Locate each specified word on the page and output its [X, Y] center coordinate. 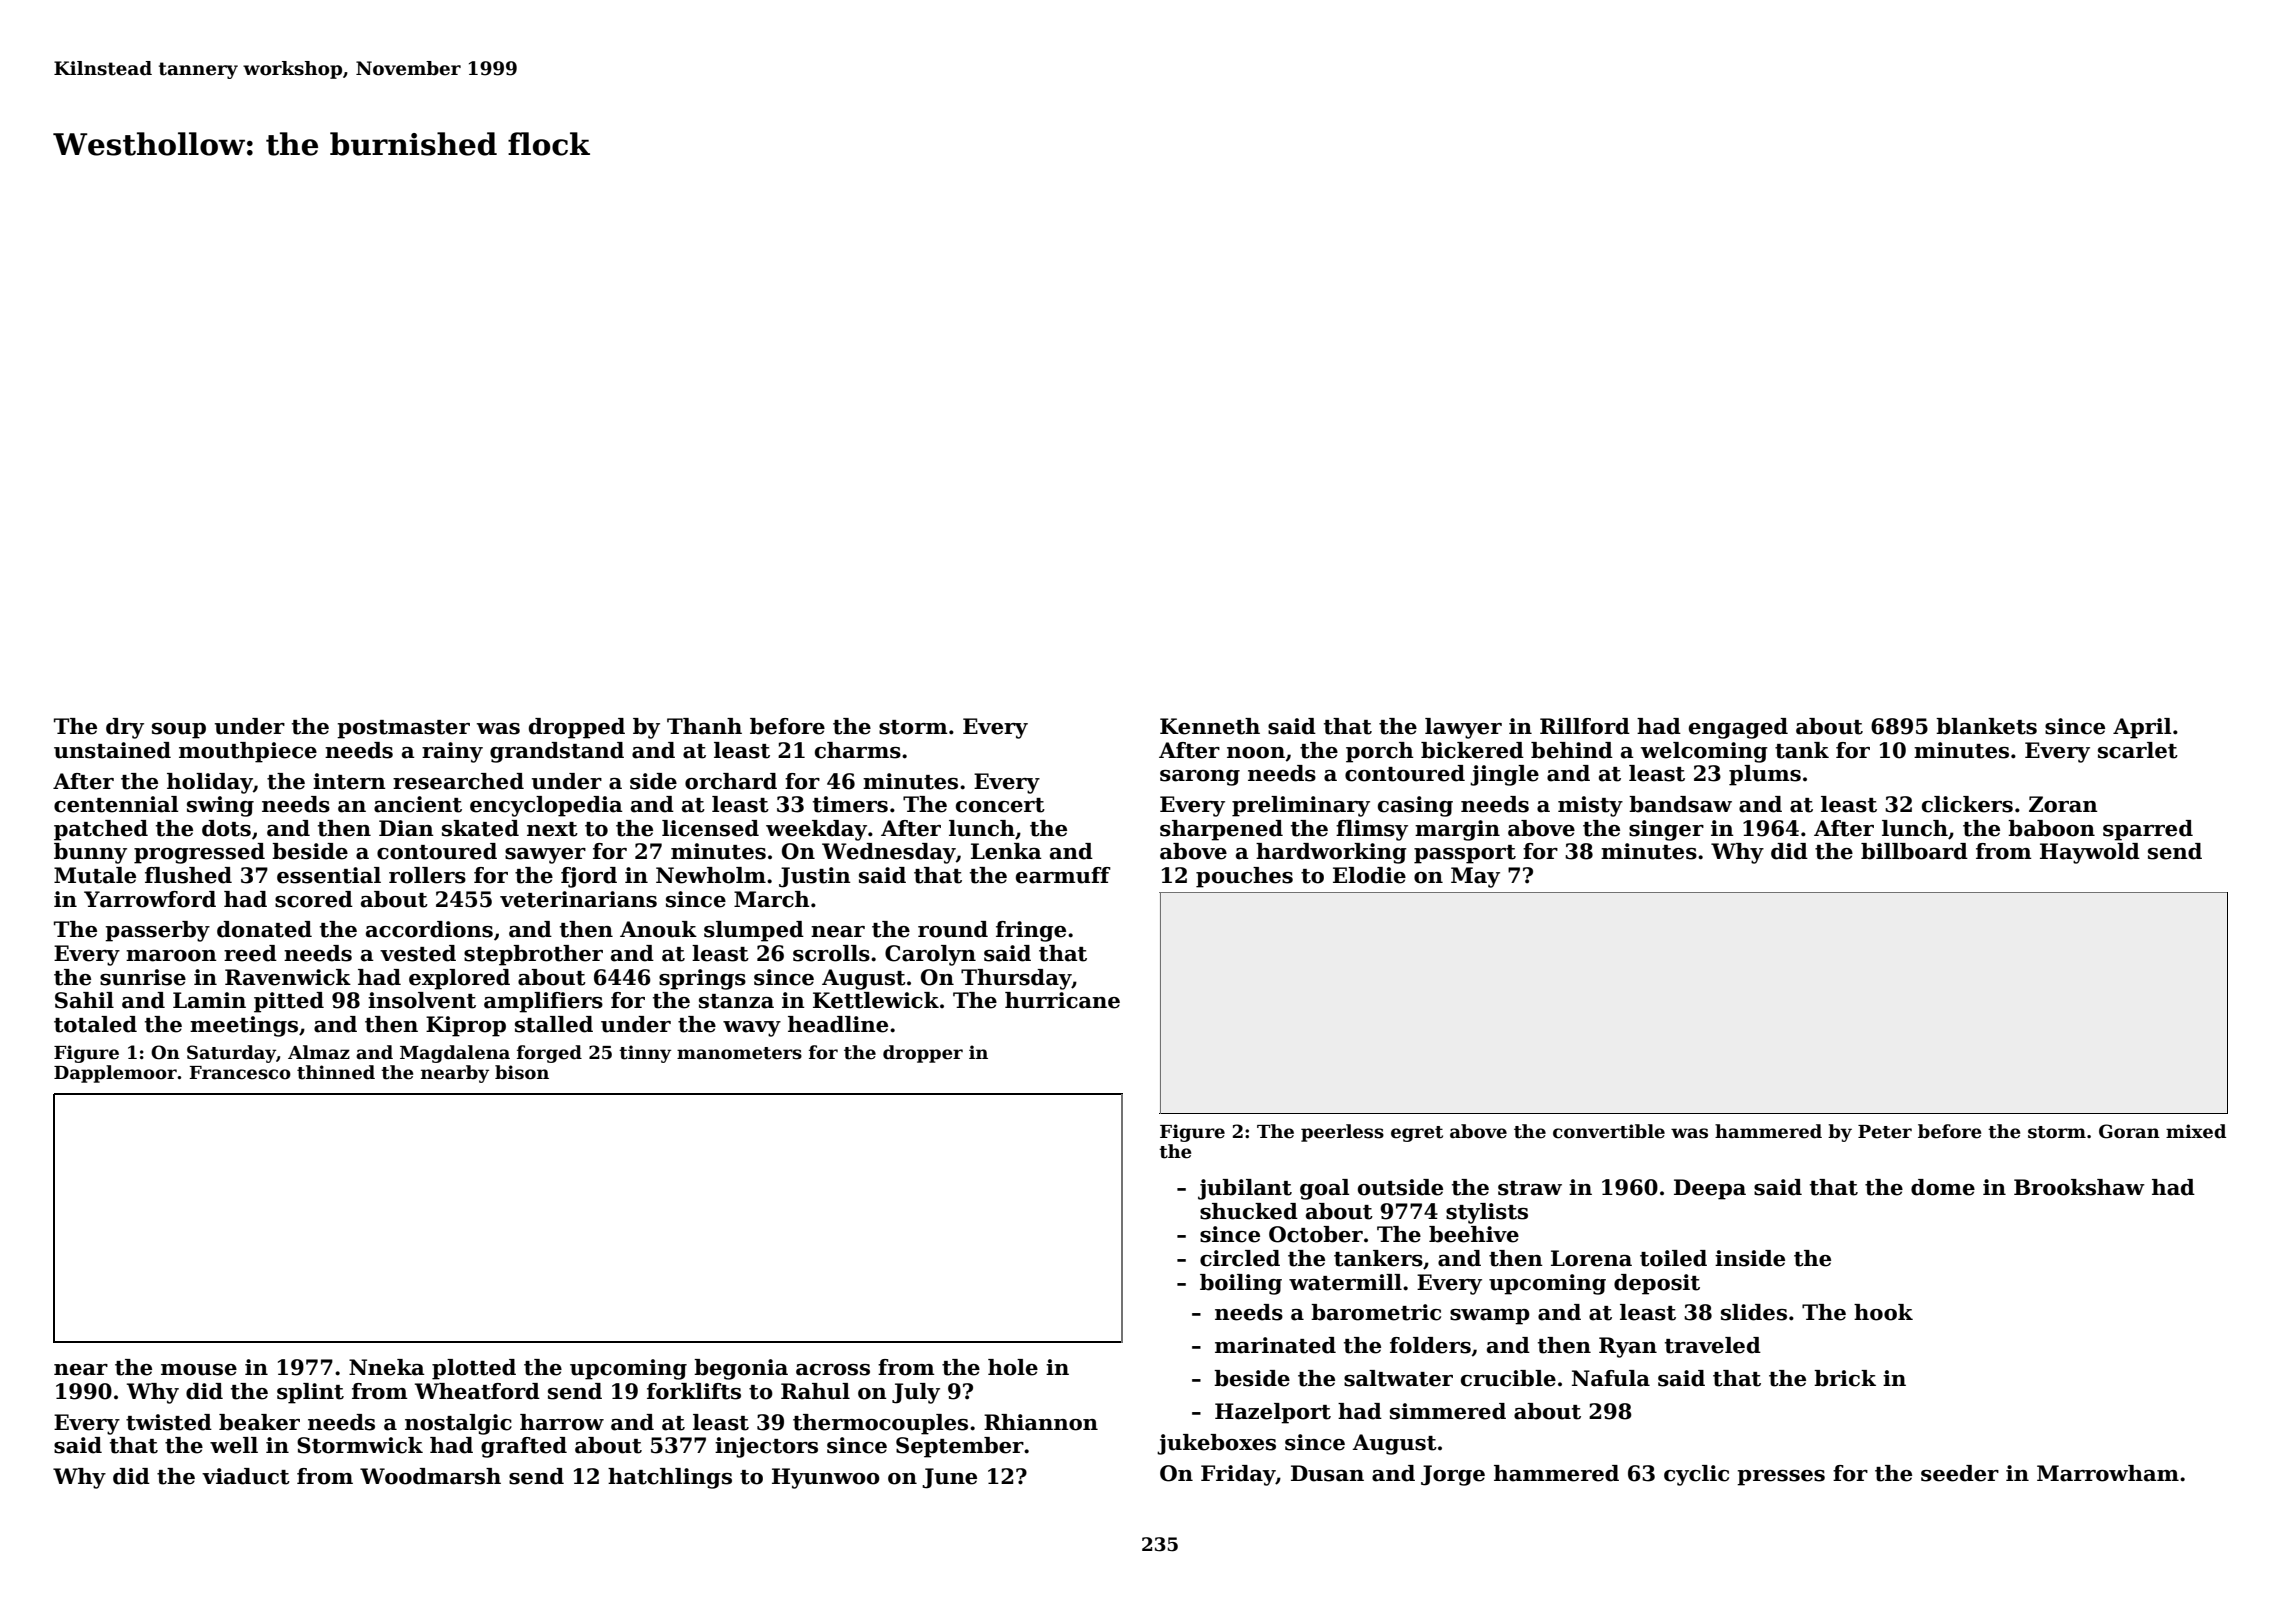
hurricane [1062, 1000]
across [833, 1370]
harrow [562, 1422]
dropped [577, 728]
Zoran [2063, 804]
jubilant [1245, 1189]
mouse [199, 1370]
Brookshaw [2079, 1187]
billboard [1914, 851]
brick [1845, 1378]
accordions [429, 929]
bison [522, 1072]
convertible [1609, 1131]
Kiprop [466, 1026]
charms [858, 750]
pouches [1244, 877]
